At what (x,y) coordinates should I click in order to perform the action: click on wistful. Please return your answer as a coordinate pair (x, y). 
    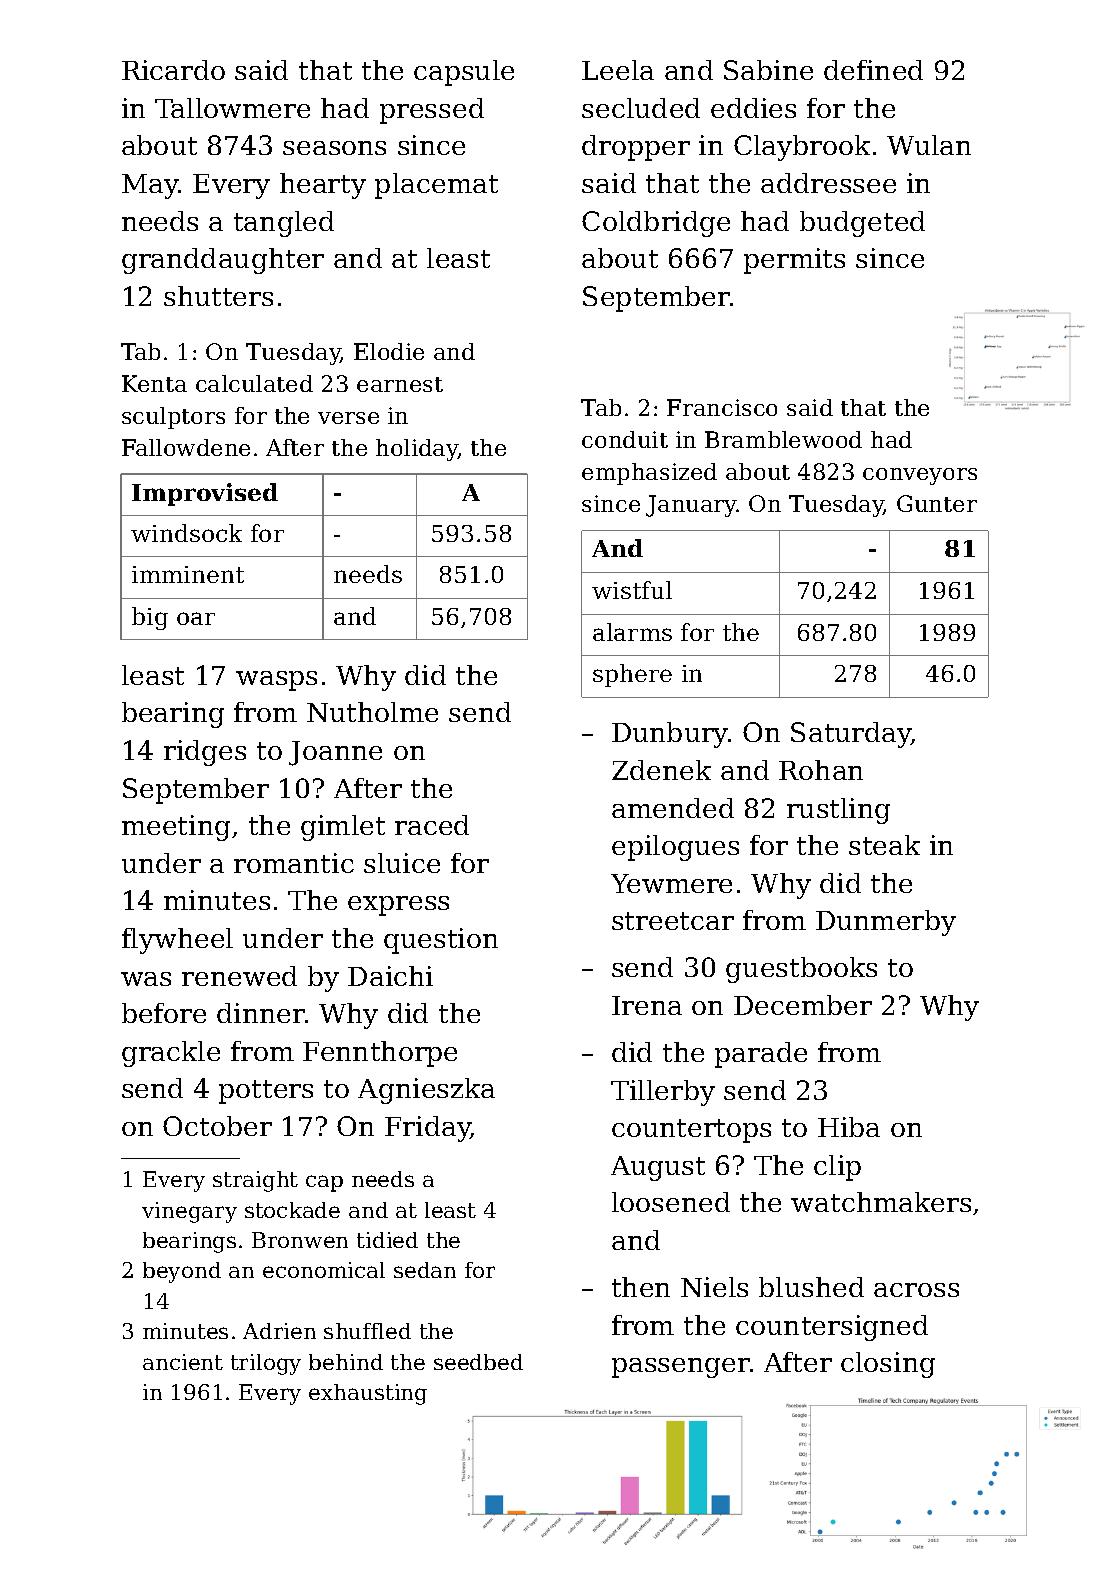
    Looking at the image, I should click on (632, 590).
